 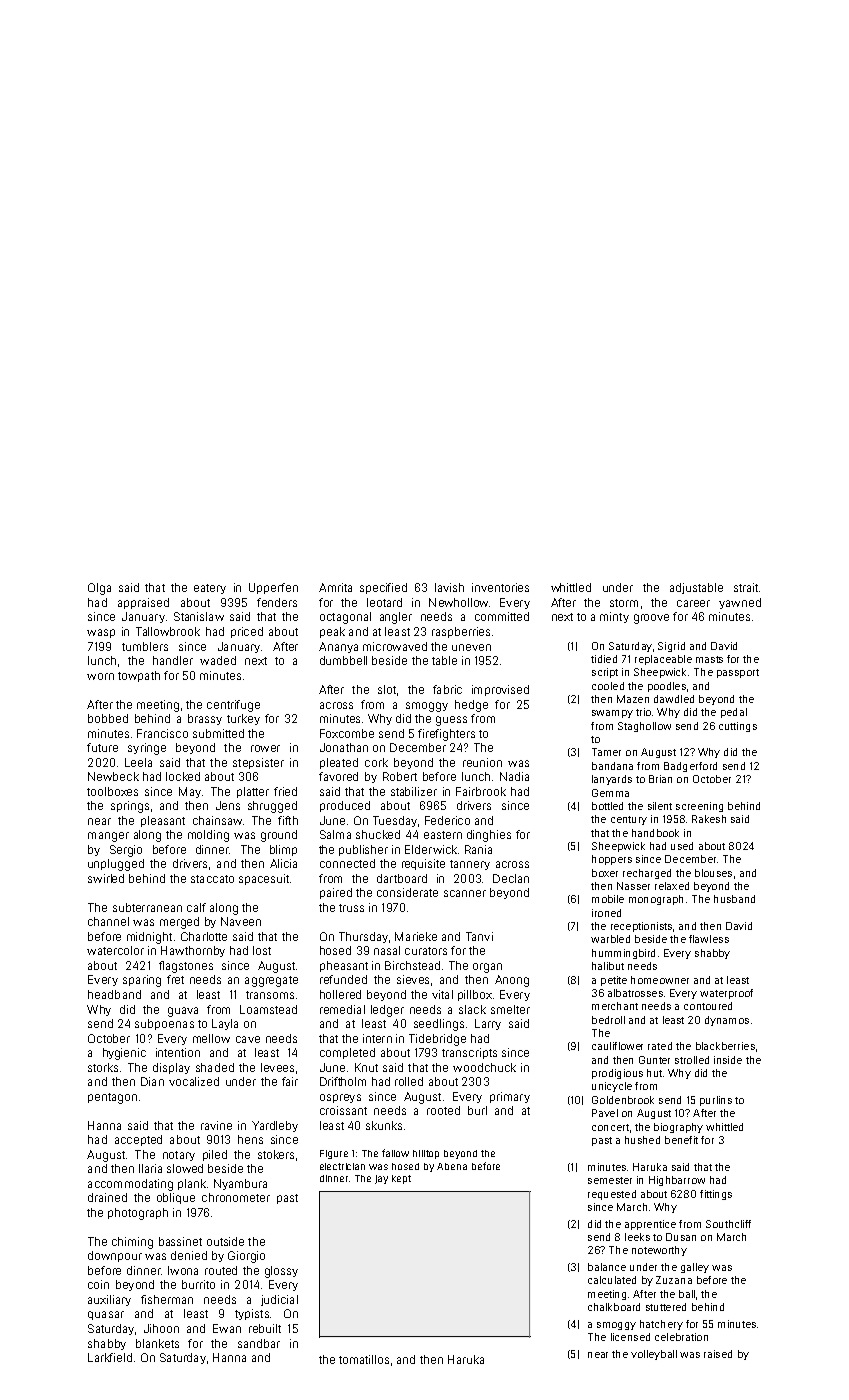 What do you see at coordinates (116, 865) in the image?
I see `unplugged` at bounding box center [116, 865].
